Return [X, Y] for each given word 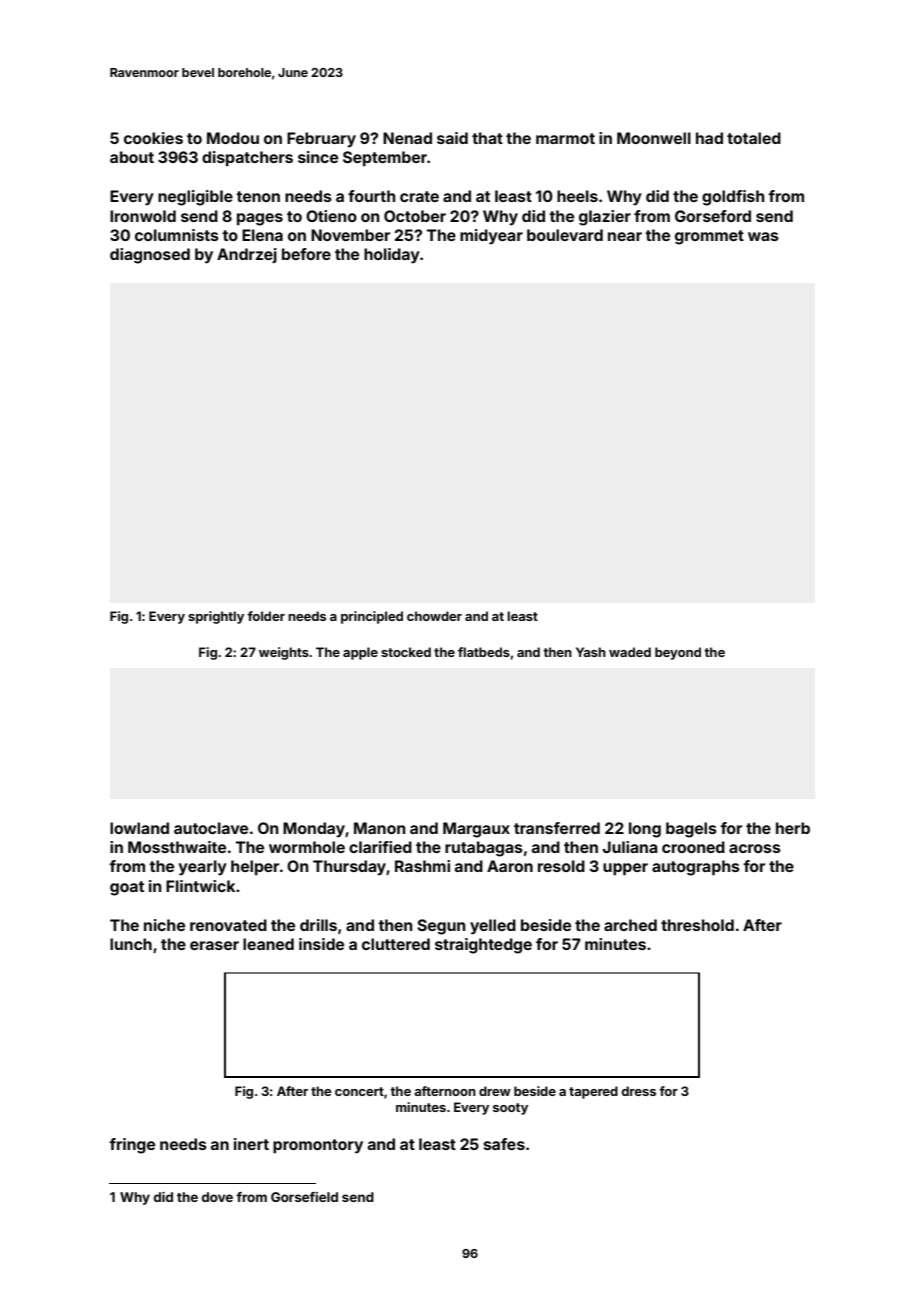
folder [266, 616]
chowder [434, 616]
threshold [697, 925]
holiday [392, 256]
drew [495, 1091]
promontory [318, 1146]
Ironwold [143, 216]
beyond [678, 653]
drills [318, 925]
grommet [709, 237]
